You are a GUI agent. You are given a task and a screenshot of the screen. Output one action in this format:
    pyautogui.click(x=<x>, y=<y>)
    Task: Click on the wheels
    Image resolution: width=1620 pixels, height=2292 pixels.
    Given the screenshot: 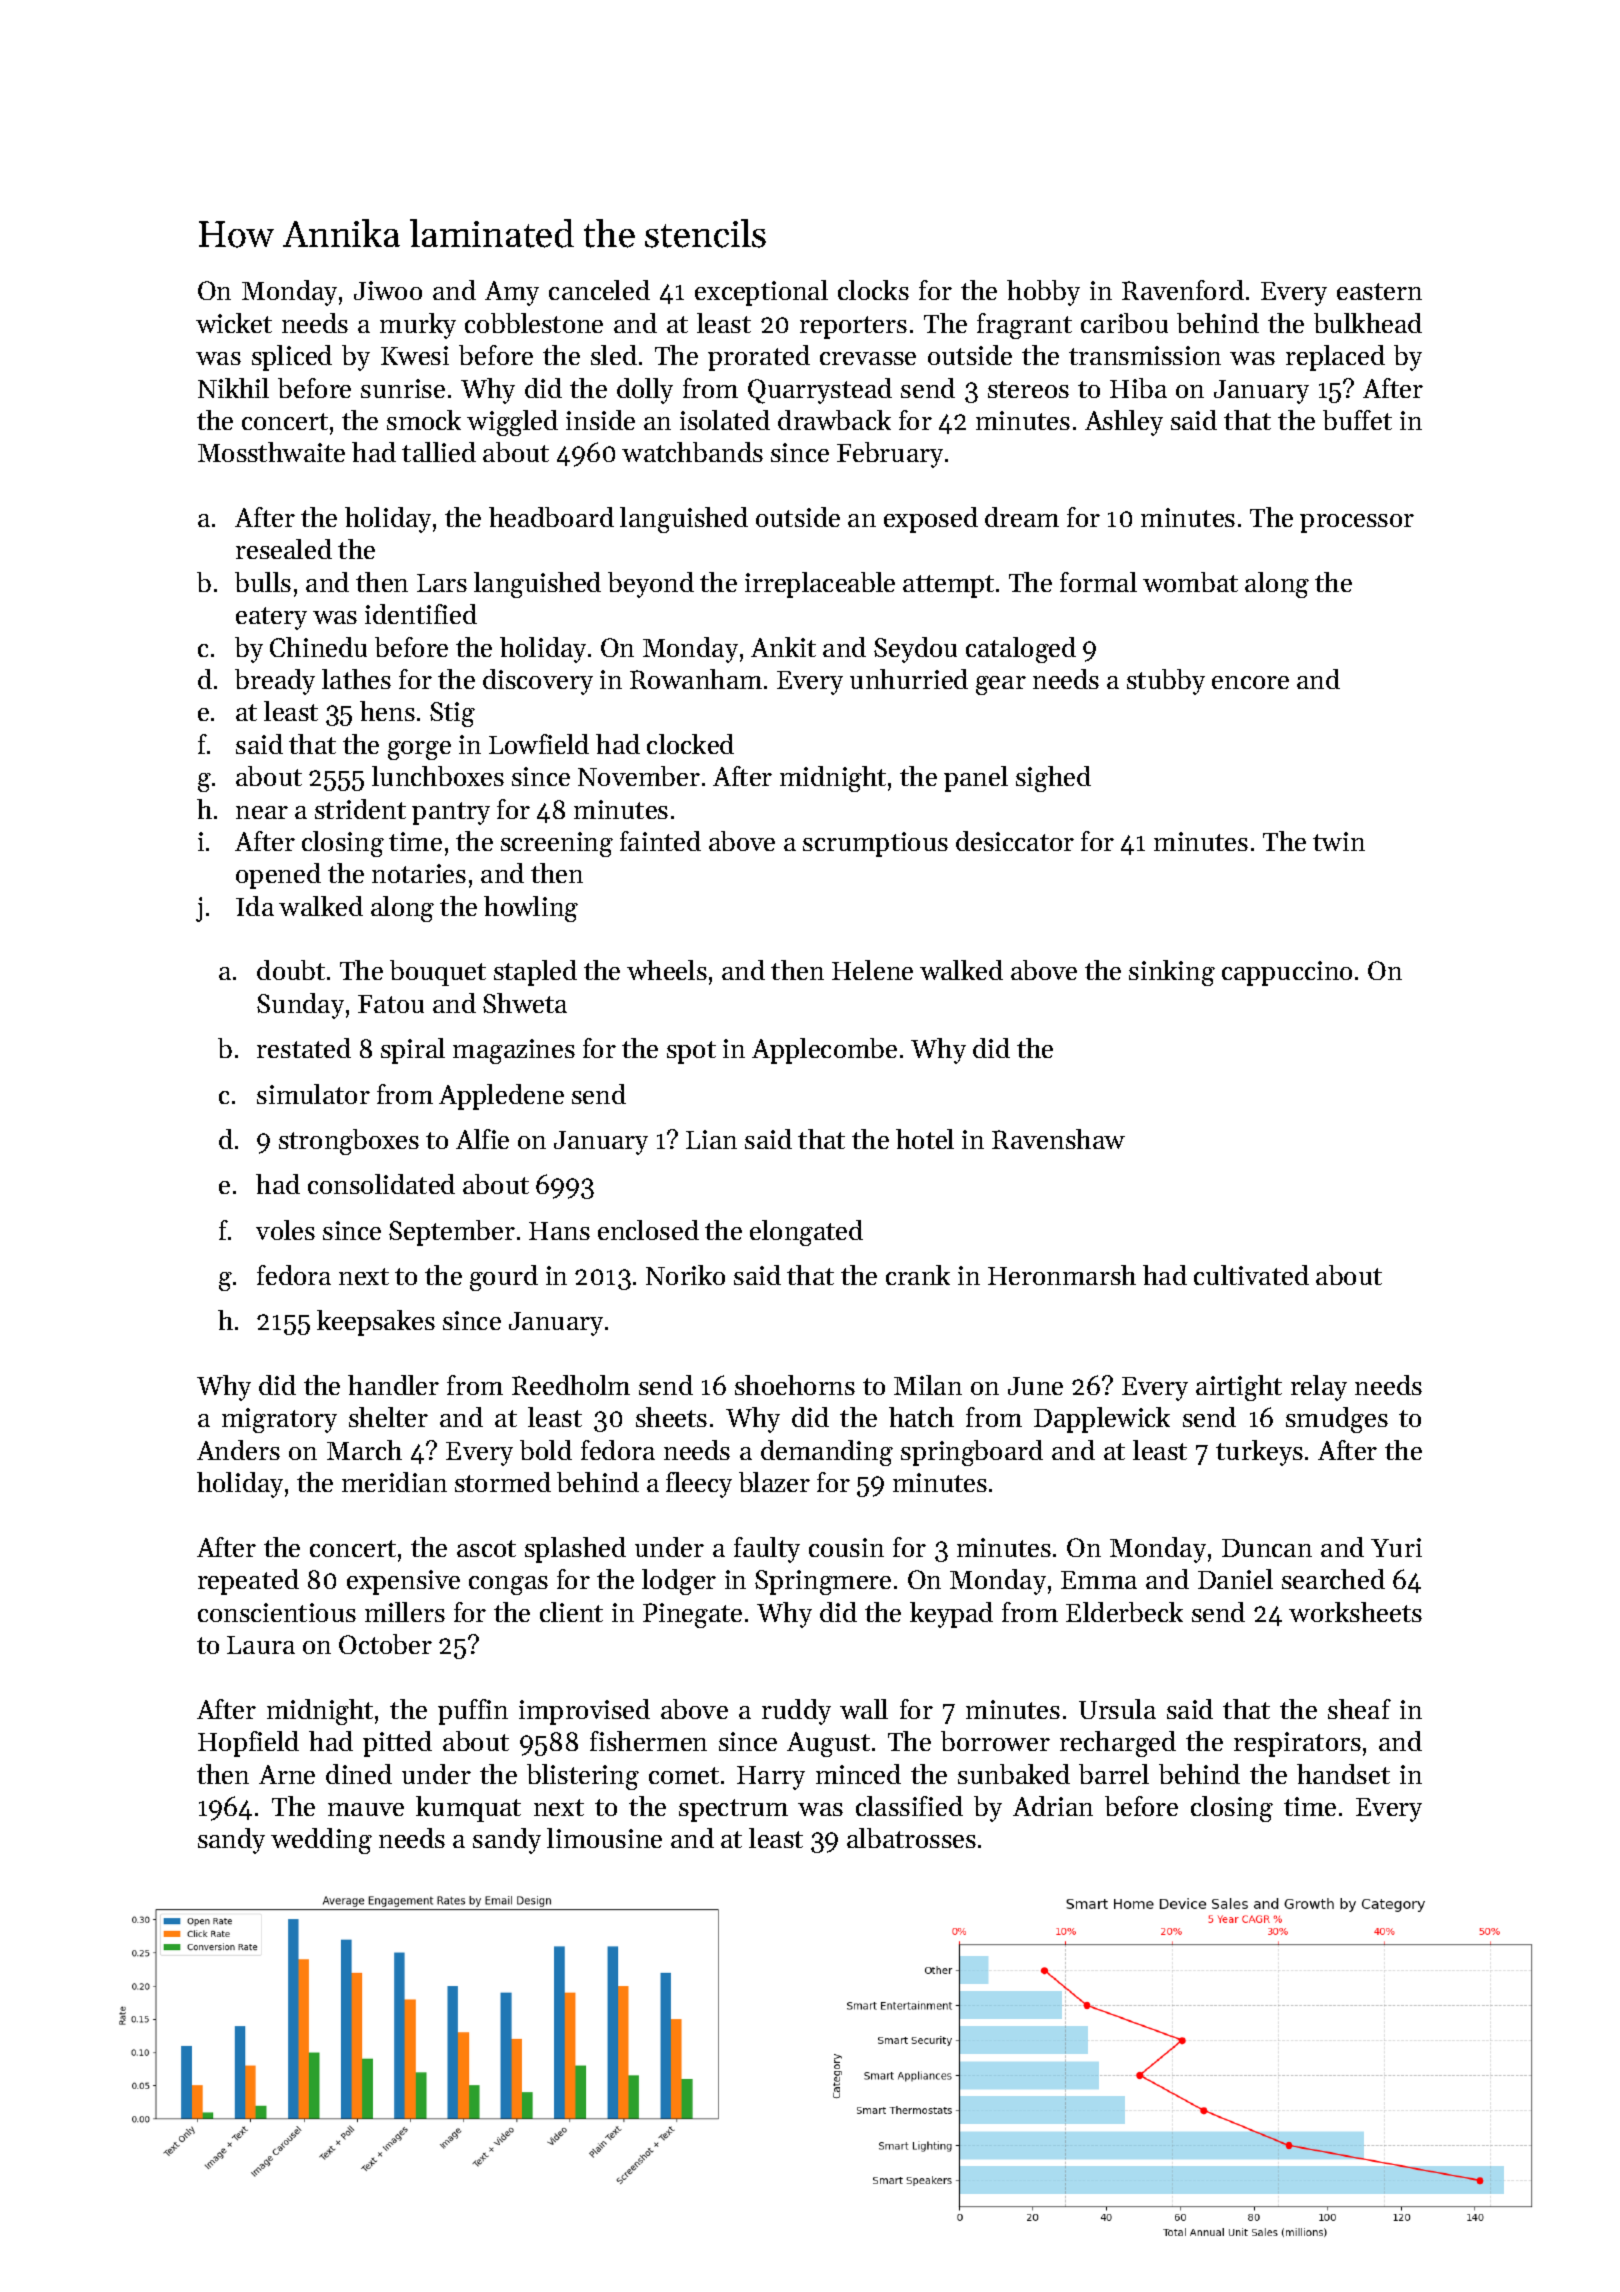 What is the action you would take?
    pyautogui.click(x=667, y=970)
